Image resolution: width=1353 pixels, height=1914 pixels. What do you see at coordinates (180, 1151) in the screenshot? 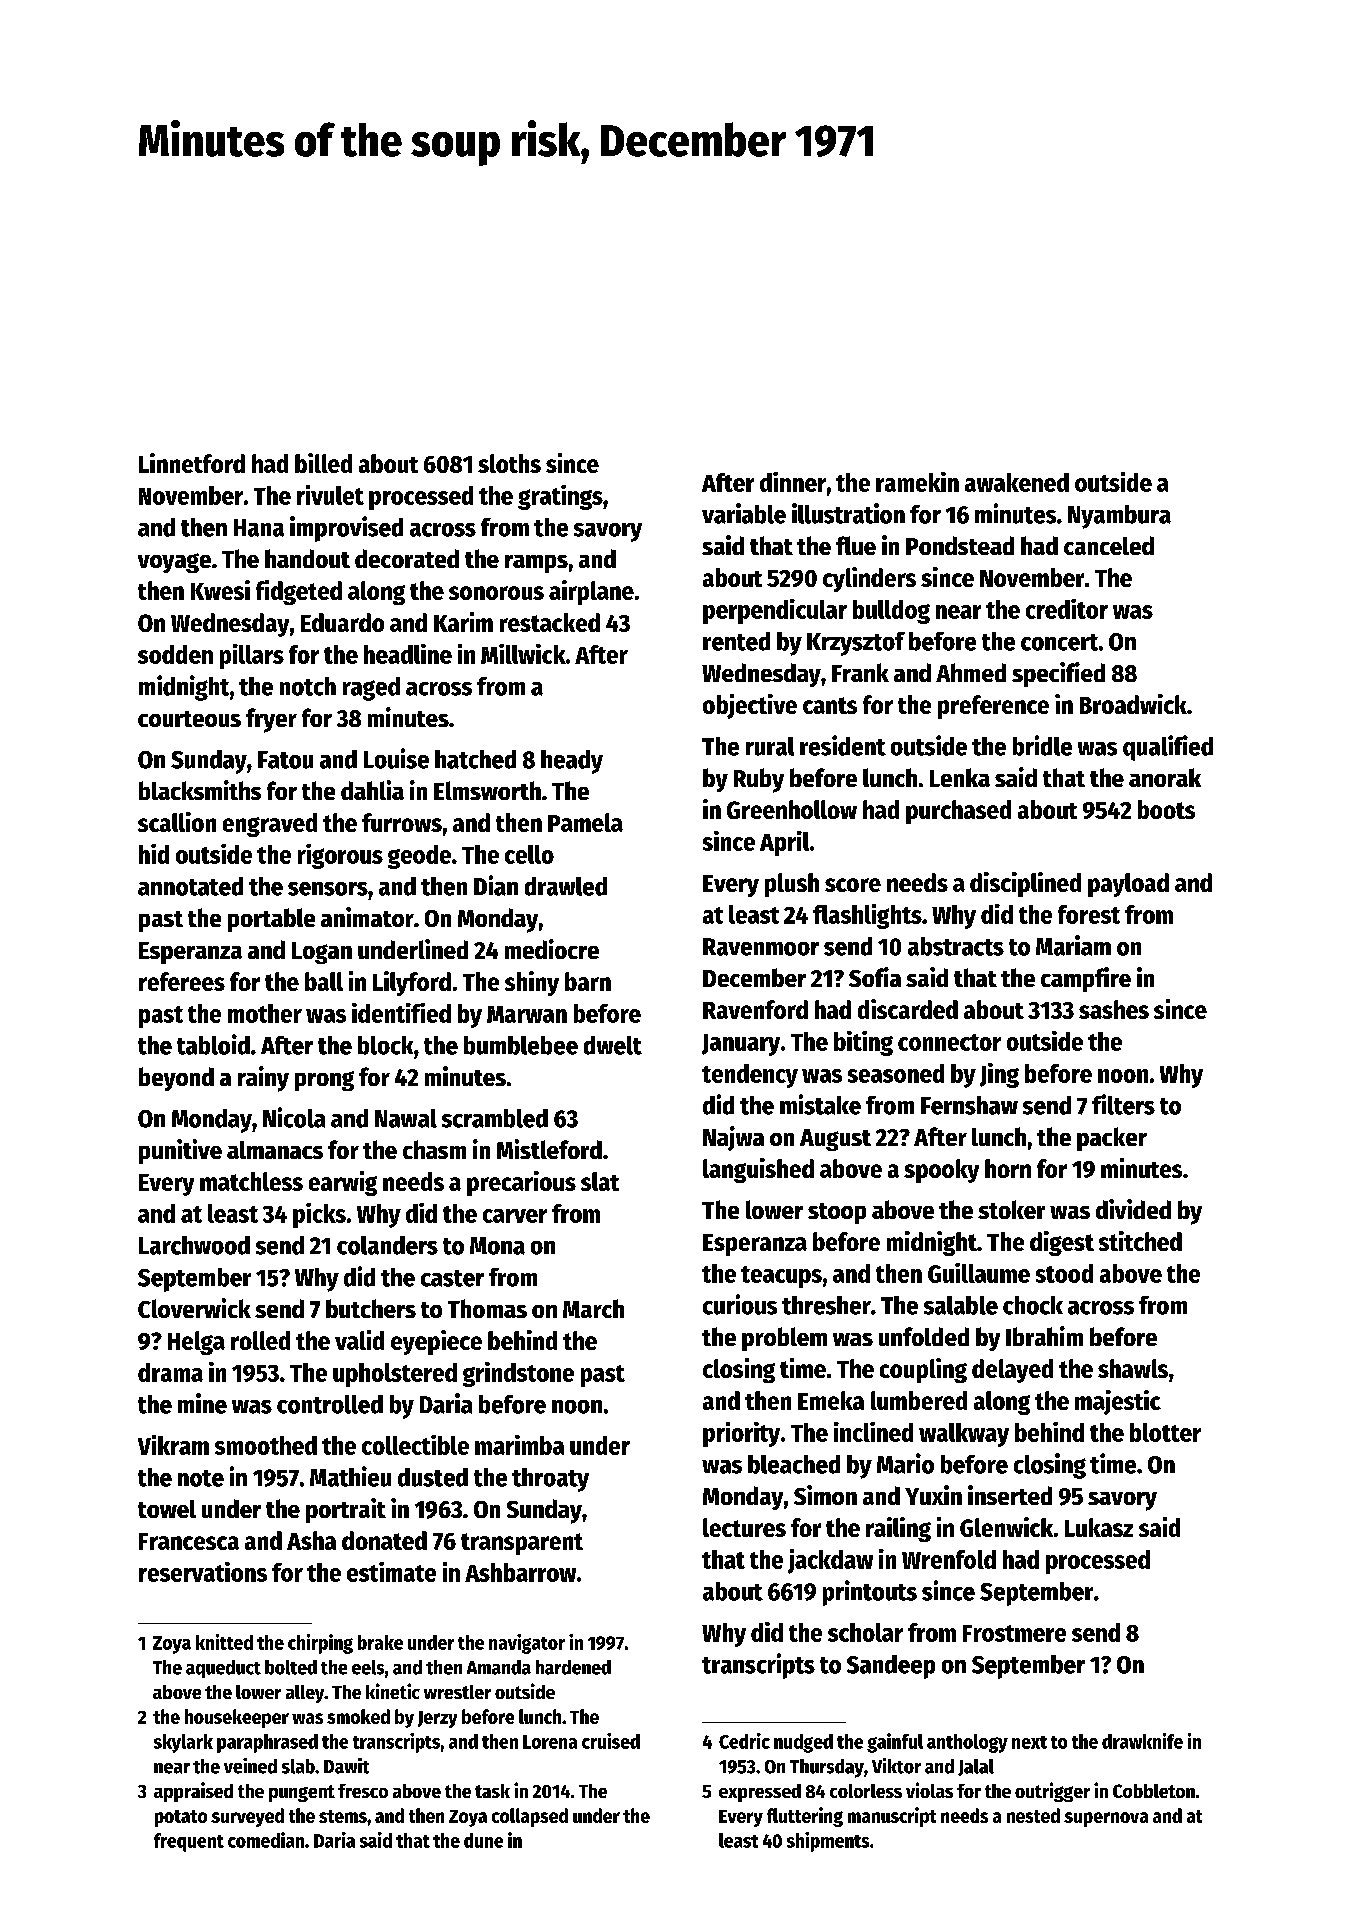
I see `punitive` at bounding box center [180, 1151].
